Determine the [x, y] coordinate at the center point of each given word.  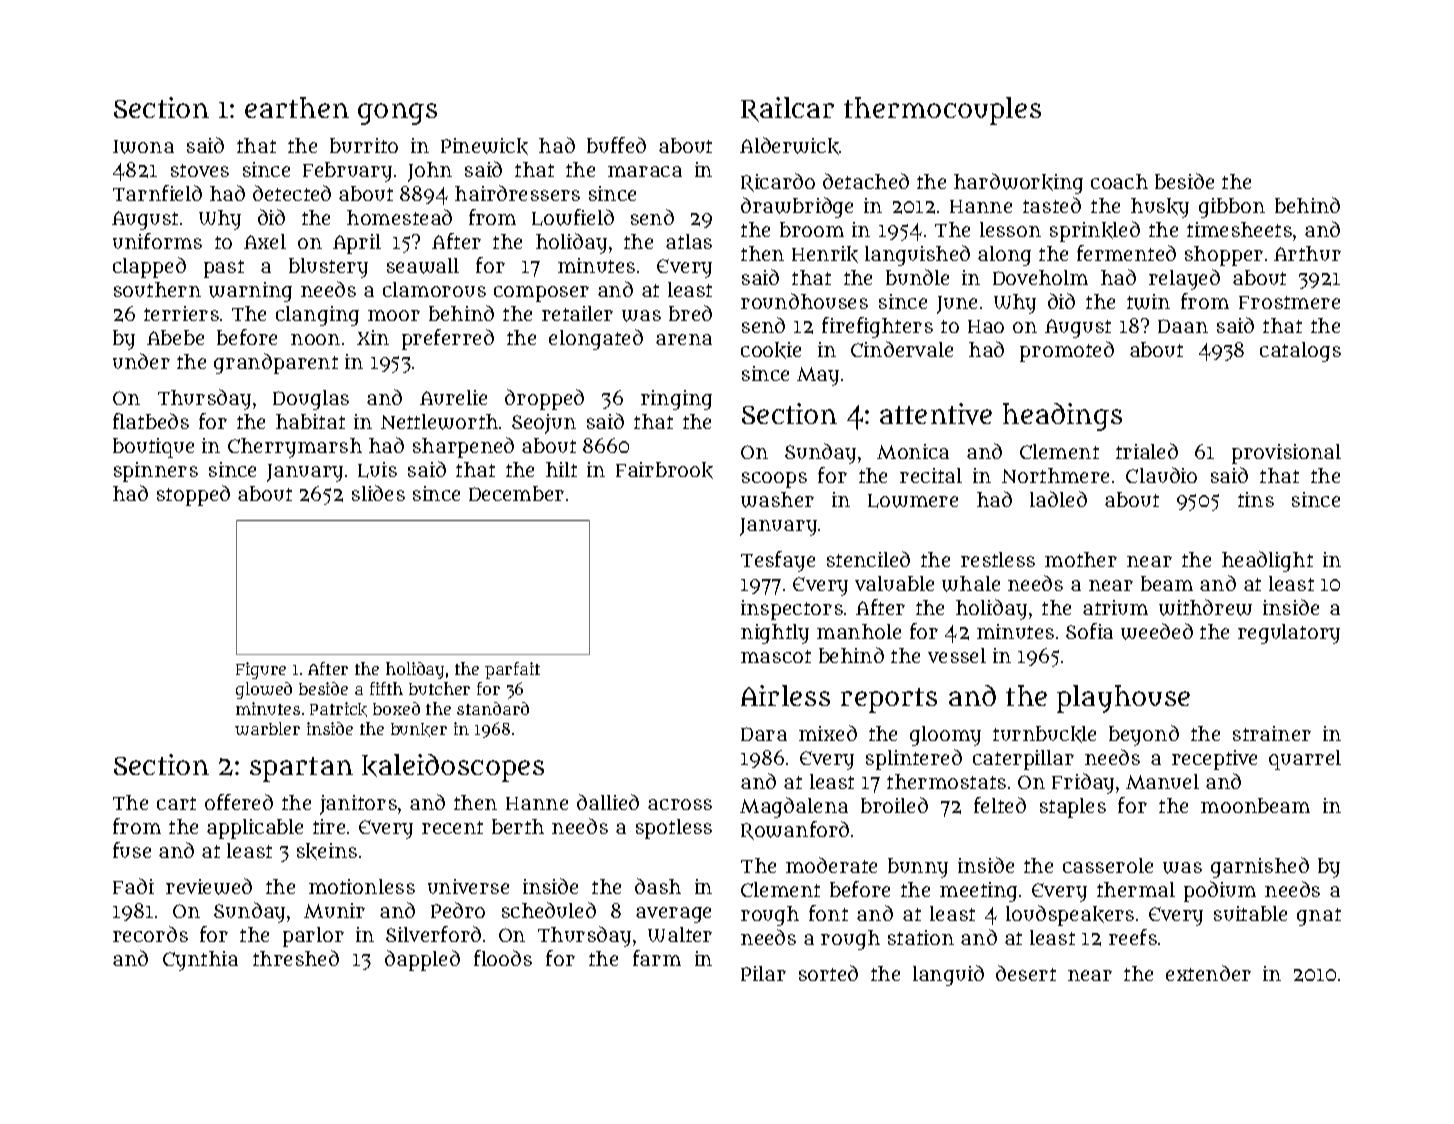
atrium [1115, 607]
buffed [616, 145]
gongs [397, 114]
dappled [422, 960]
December [516, 493]
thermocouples [942, 111]
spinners [156, 472]
